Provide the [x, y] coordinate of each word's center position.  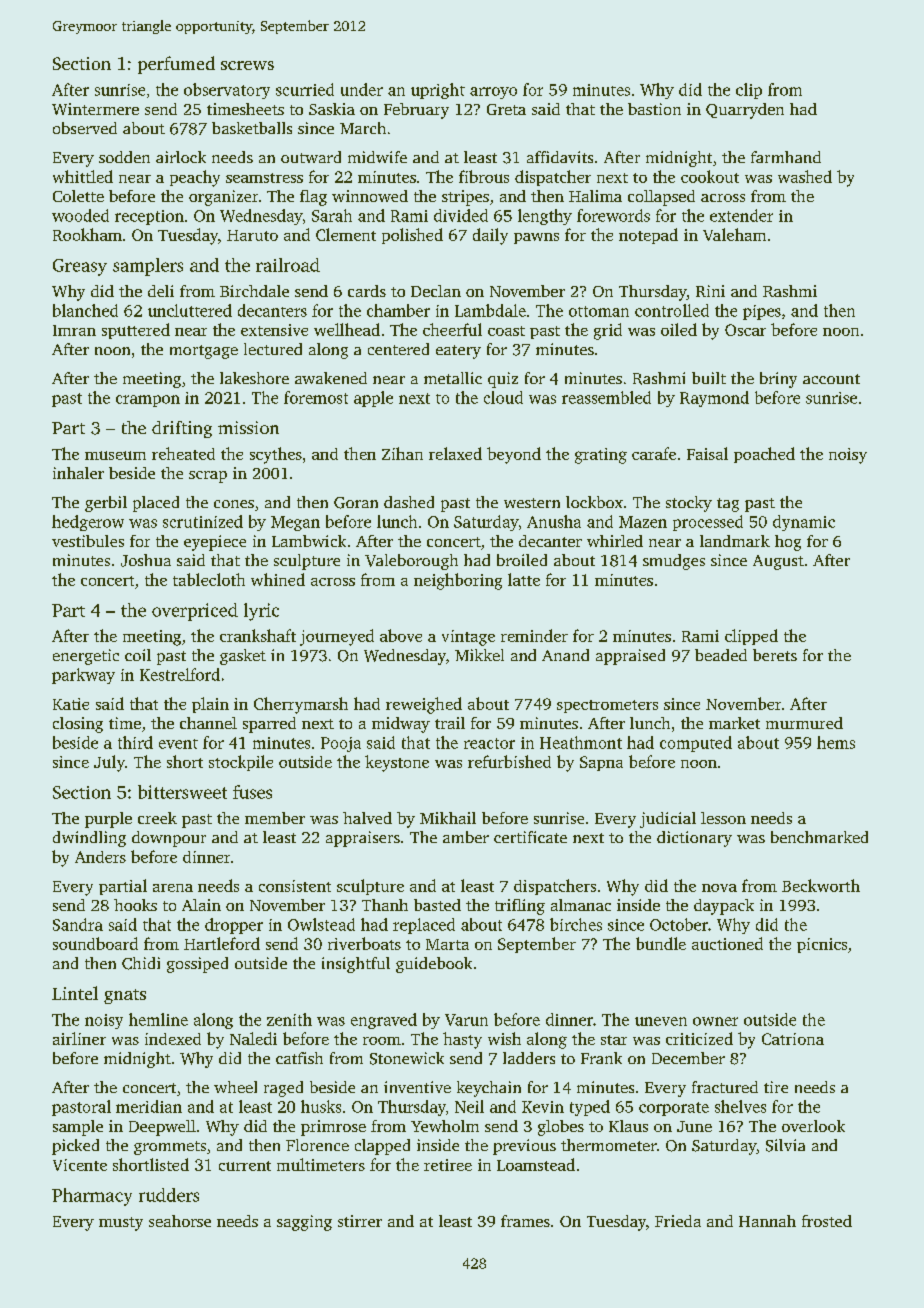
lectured [273, 349]
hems [836, 742]
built [709, 378]
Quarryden [745, 111]
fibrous [484, 176]
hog [788, 543]
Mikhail [448, 818]
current [245, 1166]
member [275, 818]
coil [138, 655]
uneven [661, 1021]
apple [373, 399]
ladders [529, 1058]
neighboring [458, 581]
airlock [181, 157]
